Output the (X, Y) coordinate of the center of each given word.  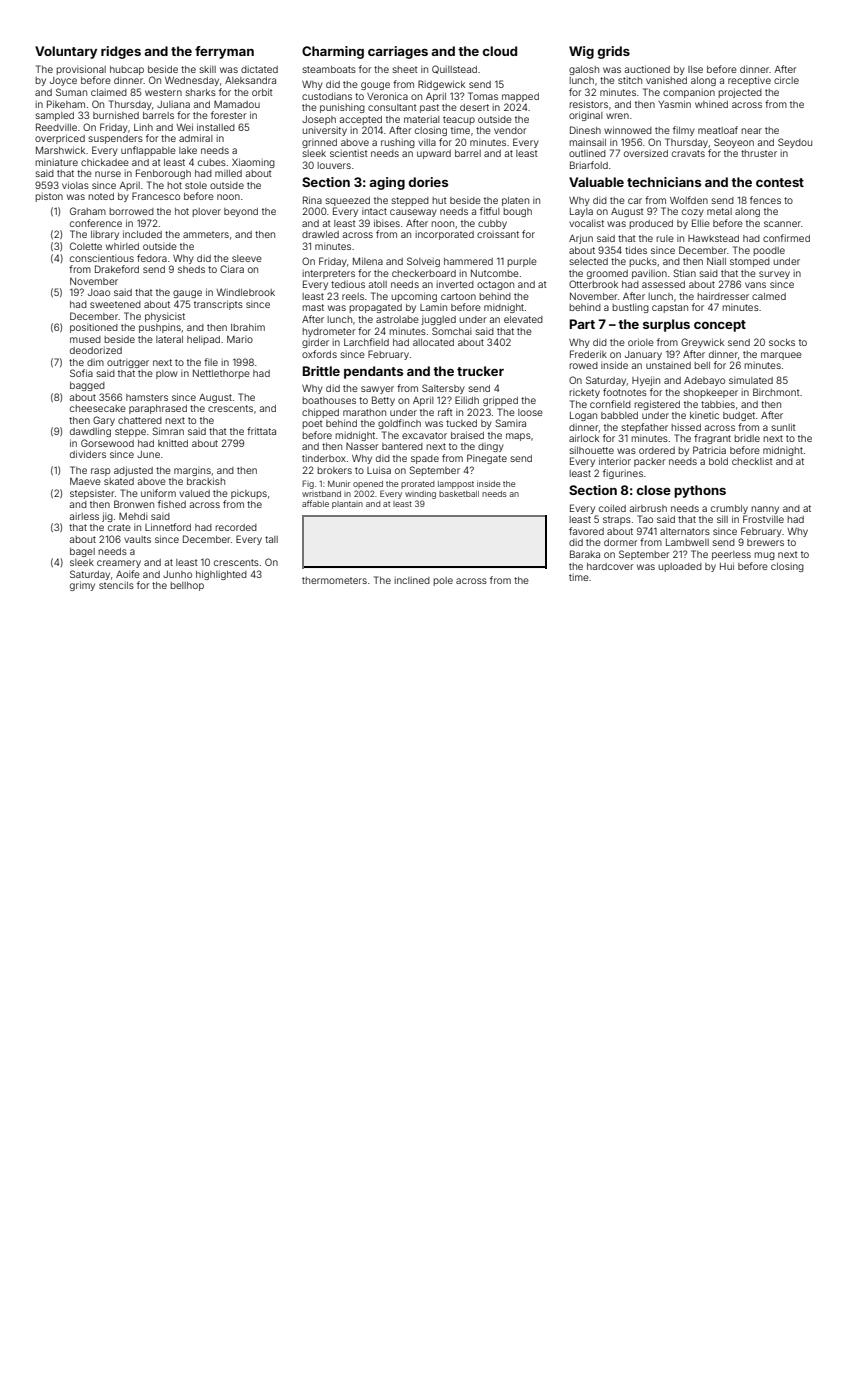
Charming (333, 52)
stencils (116, 585)
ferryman (224, 52)
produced (651, 224)
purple (522, 262)
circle (786, 80)
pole (443, 581)
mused (85, 339)
